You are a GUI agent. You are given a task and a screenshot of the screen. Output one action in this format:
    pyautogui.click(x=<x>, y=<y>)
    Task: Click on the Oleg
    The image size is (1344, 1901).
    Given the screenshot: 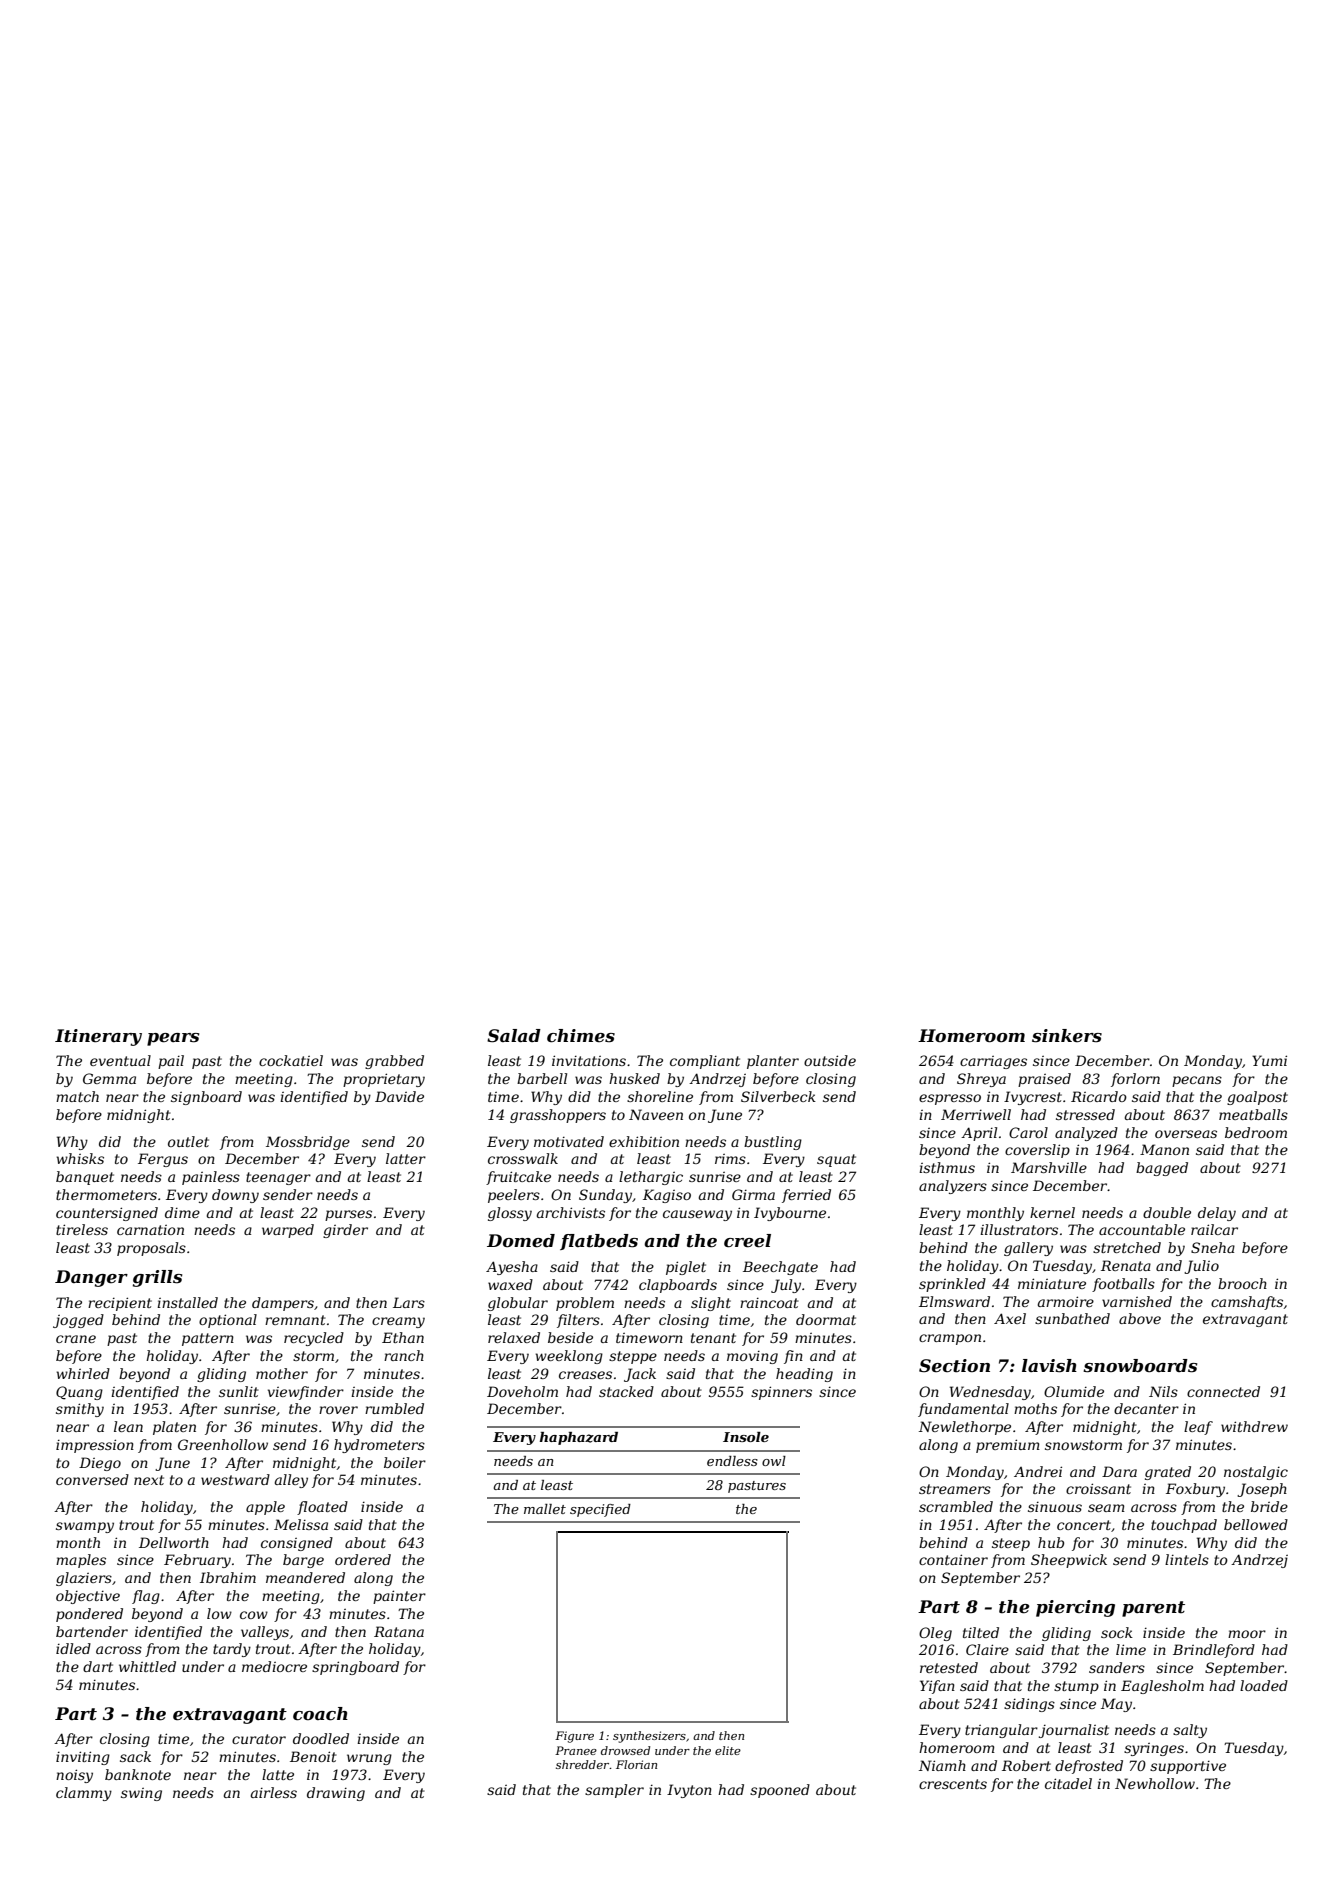 What is the action you would take?
    pyautogui.click(x=935, y=1634)
